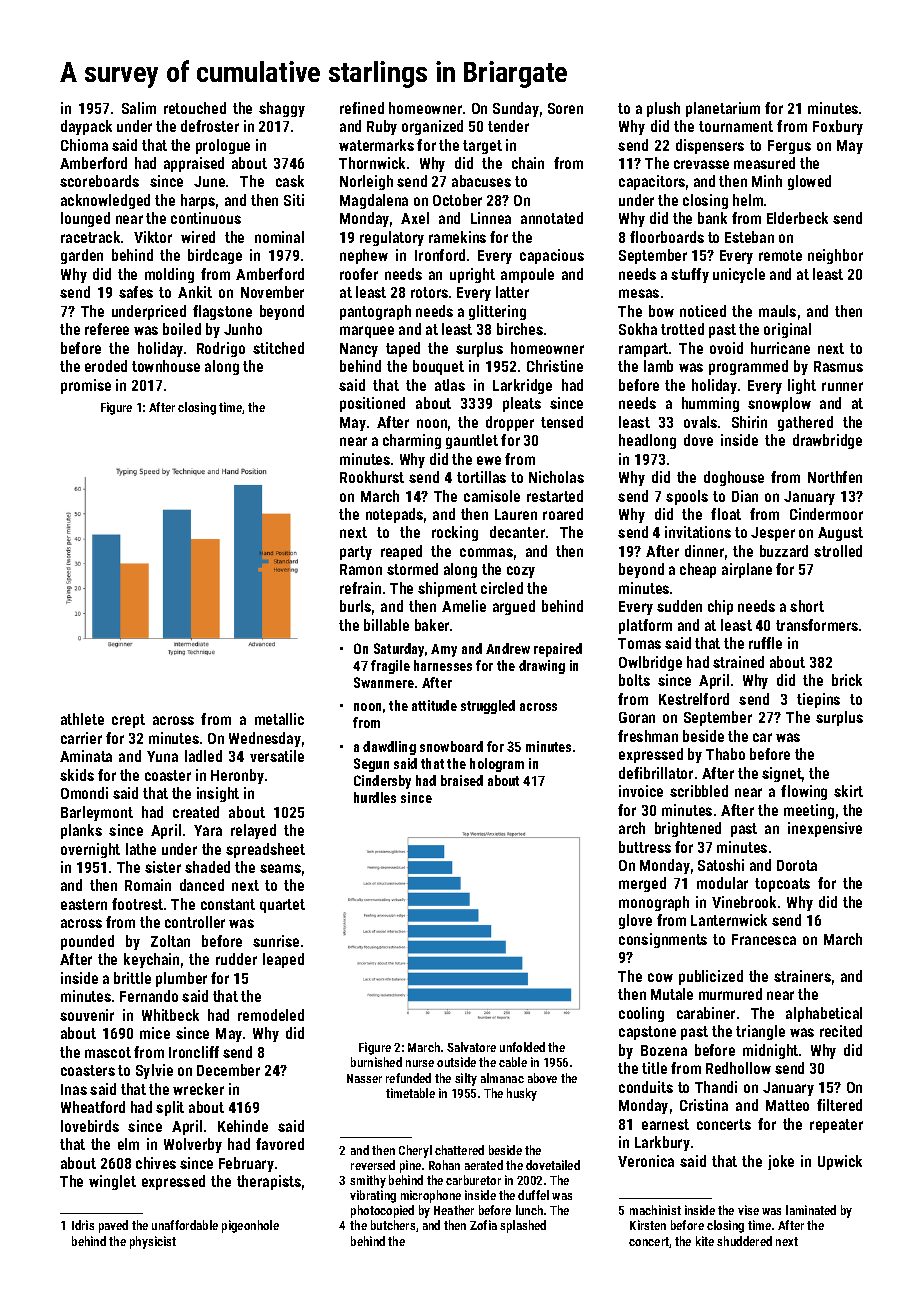 The image size is (924, 1308). Describe the element at coordinates (236, 959) in the image. I see `rudder` at that location.
